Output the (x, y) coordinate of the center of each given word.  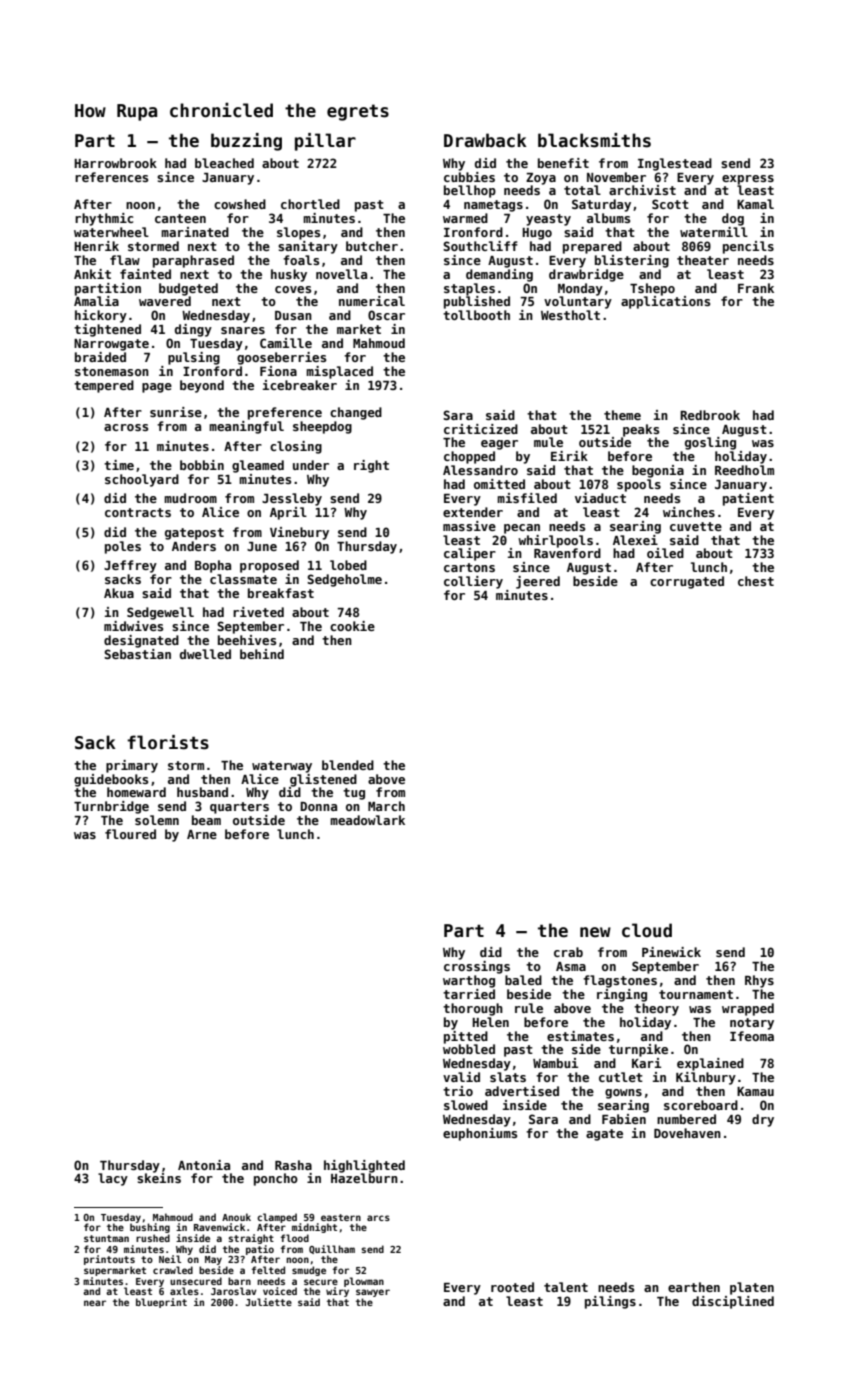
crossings (477, 967)
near (95, 1303)
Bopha (213, 566)
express (748, 180)
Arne (202, 834)
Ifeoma (752, 1036)
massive (469, 526)
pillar (325, 142)
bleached (224, 163)
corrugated (687, 582)
